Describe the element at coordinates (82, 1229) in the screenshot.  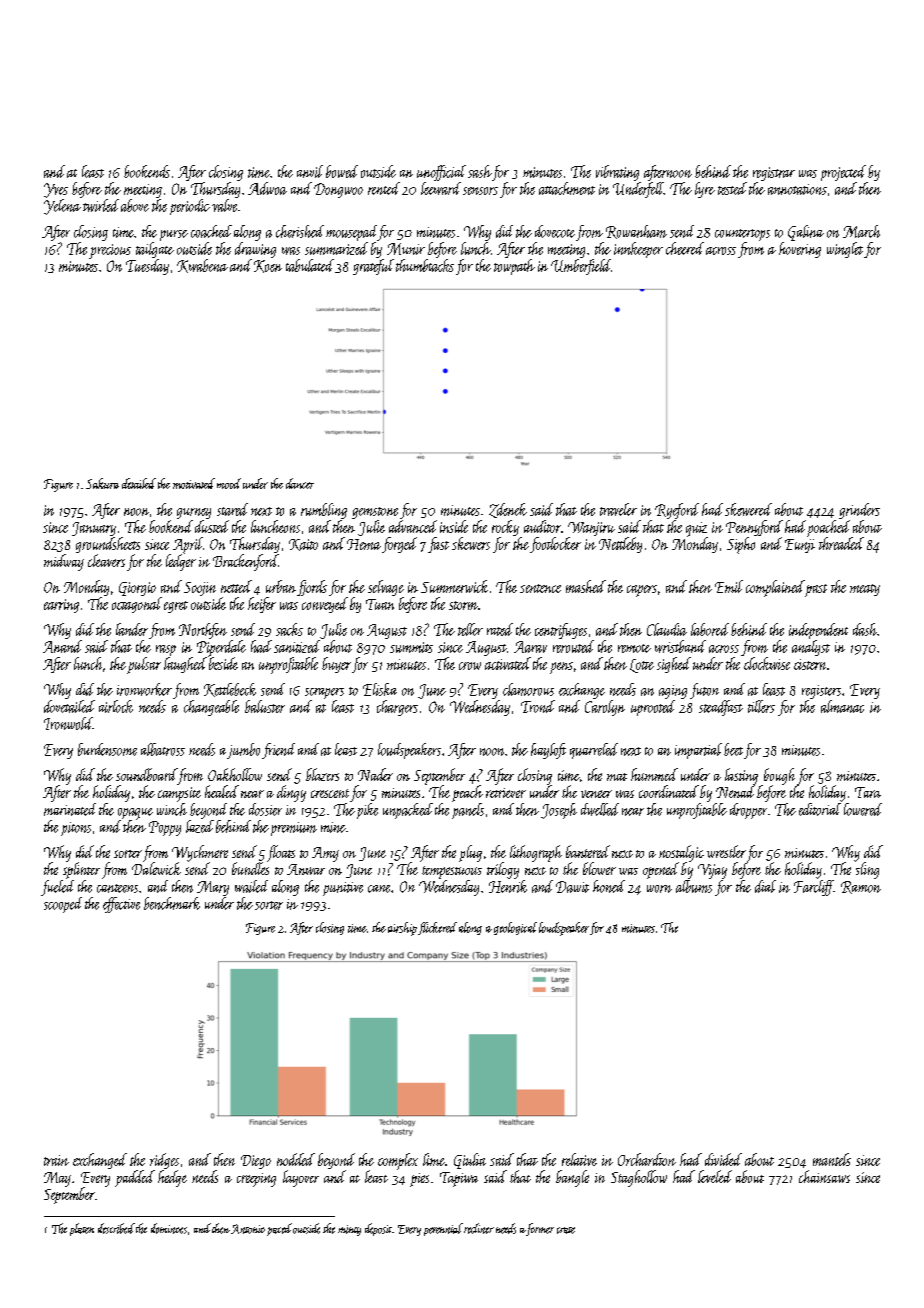
I see `platen` at that location.
